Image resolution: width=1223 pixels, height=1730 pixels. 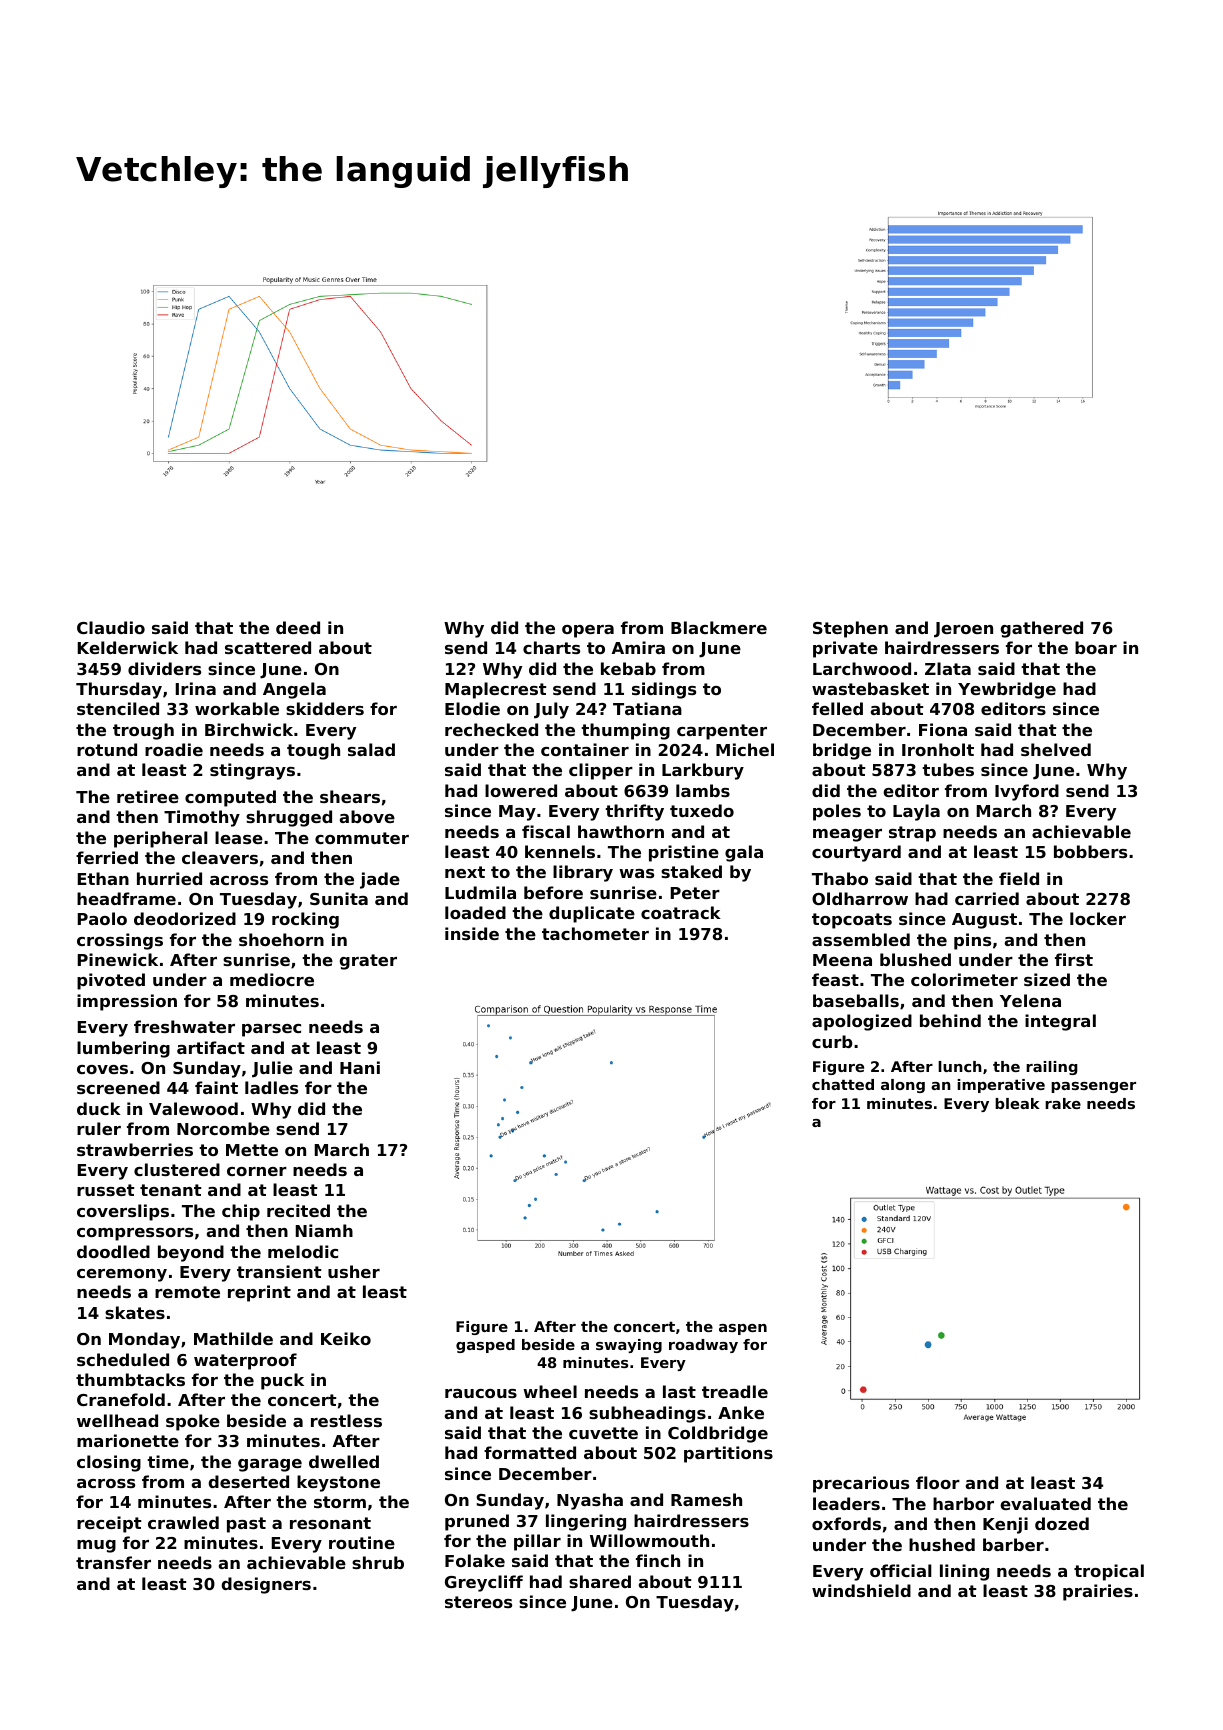 What do you see at coordinates (237, 708) in the document?
I see `workable` at bounding box center [237, 708].
